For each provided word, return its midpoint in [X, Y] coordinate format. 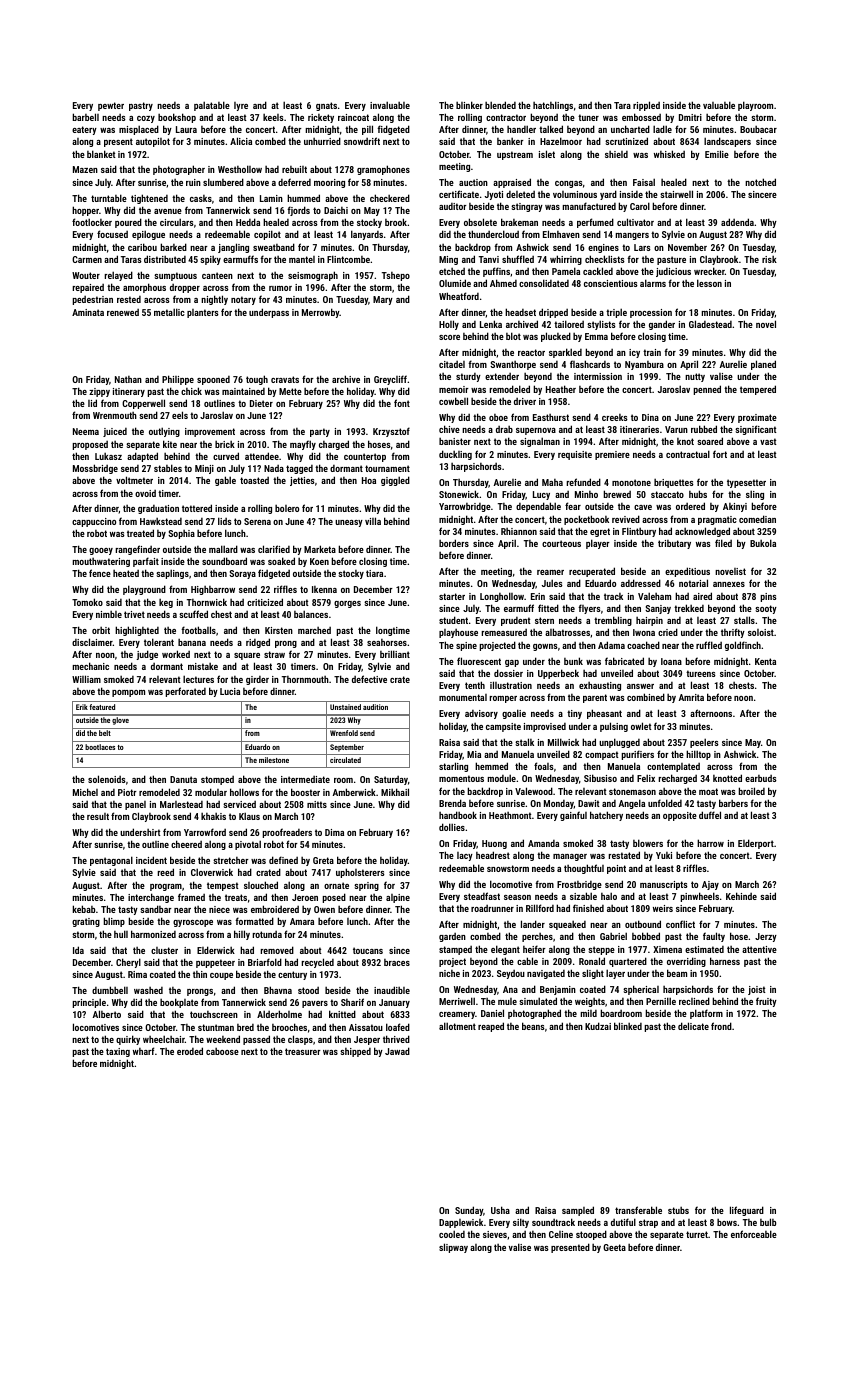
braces [397, 962]
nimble [109, 614]
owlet [641, 726]
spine [466, 646]
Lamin [271, 198]
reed [165, 872]
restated [624, 855]
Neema [86, 431]
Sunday [469, 1211]
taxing [118, 1052]
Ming [448, 260]
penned [707, 390]
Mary [383, 300]
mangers [632, 236]
